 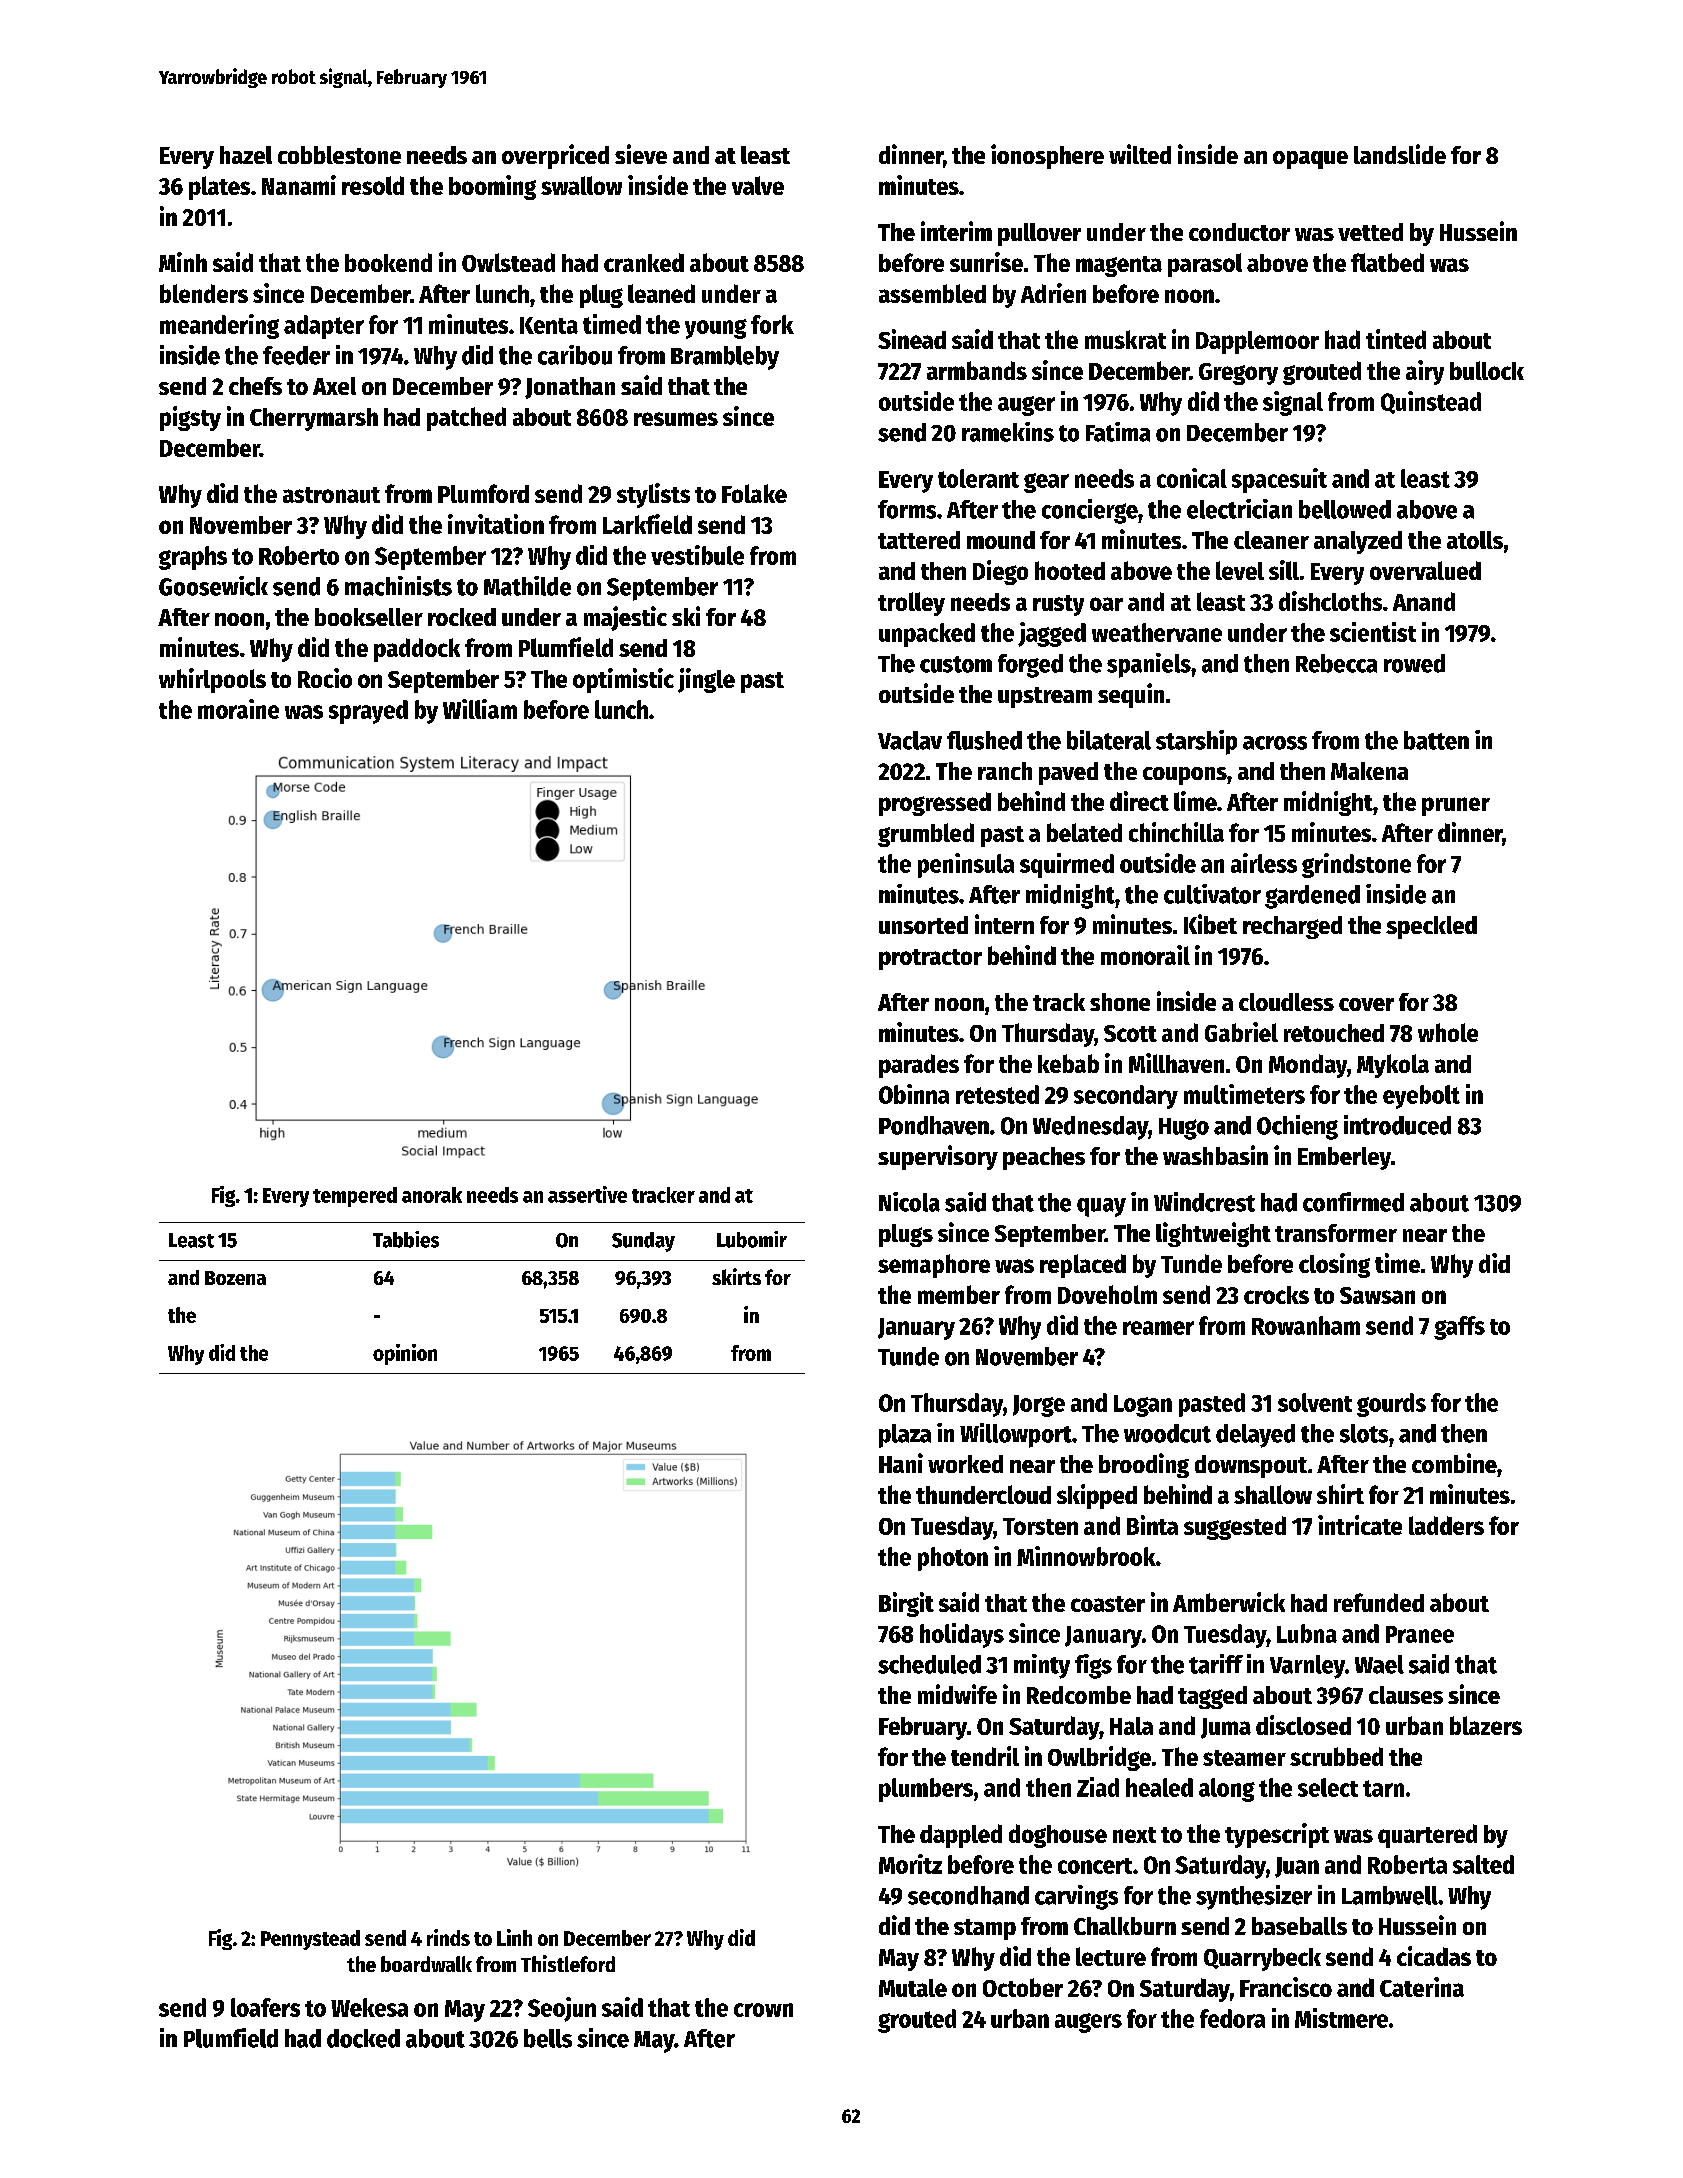 I want to click on batten, so click(x=1436, y=740).
